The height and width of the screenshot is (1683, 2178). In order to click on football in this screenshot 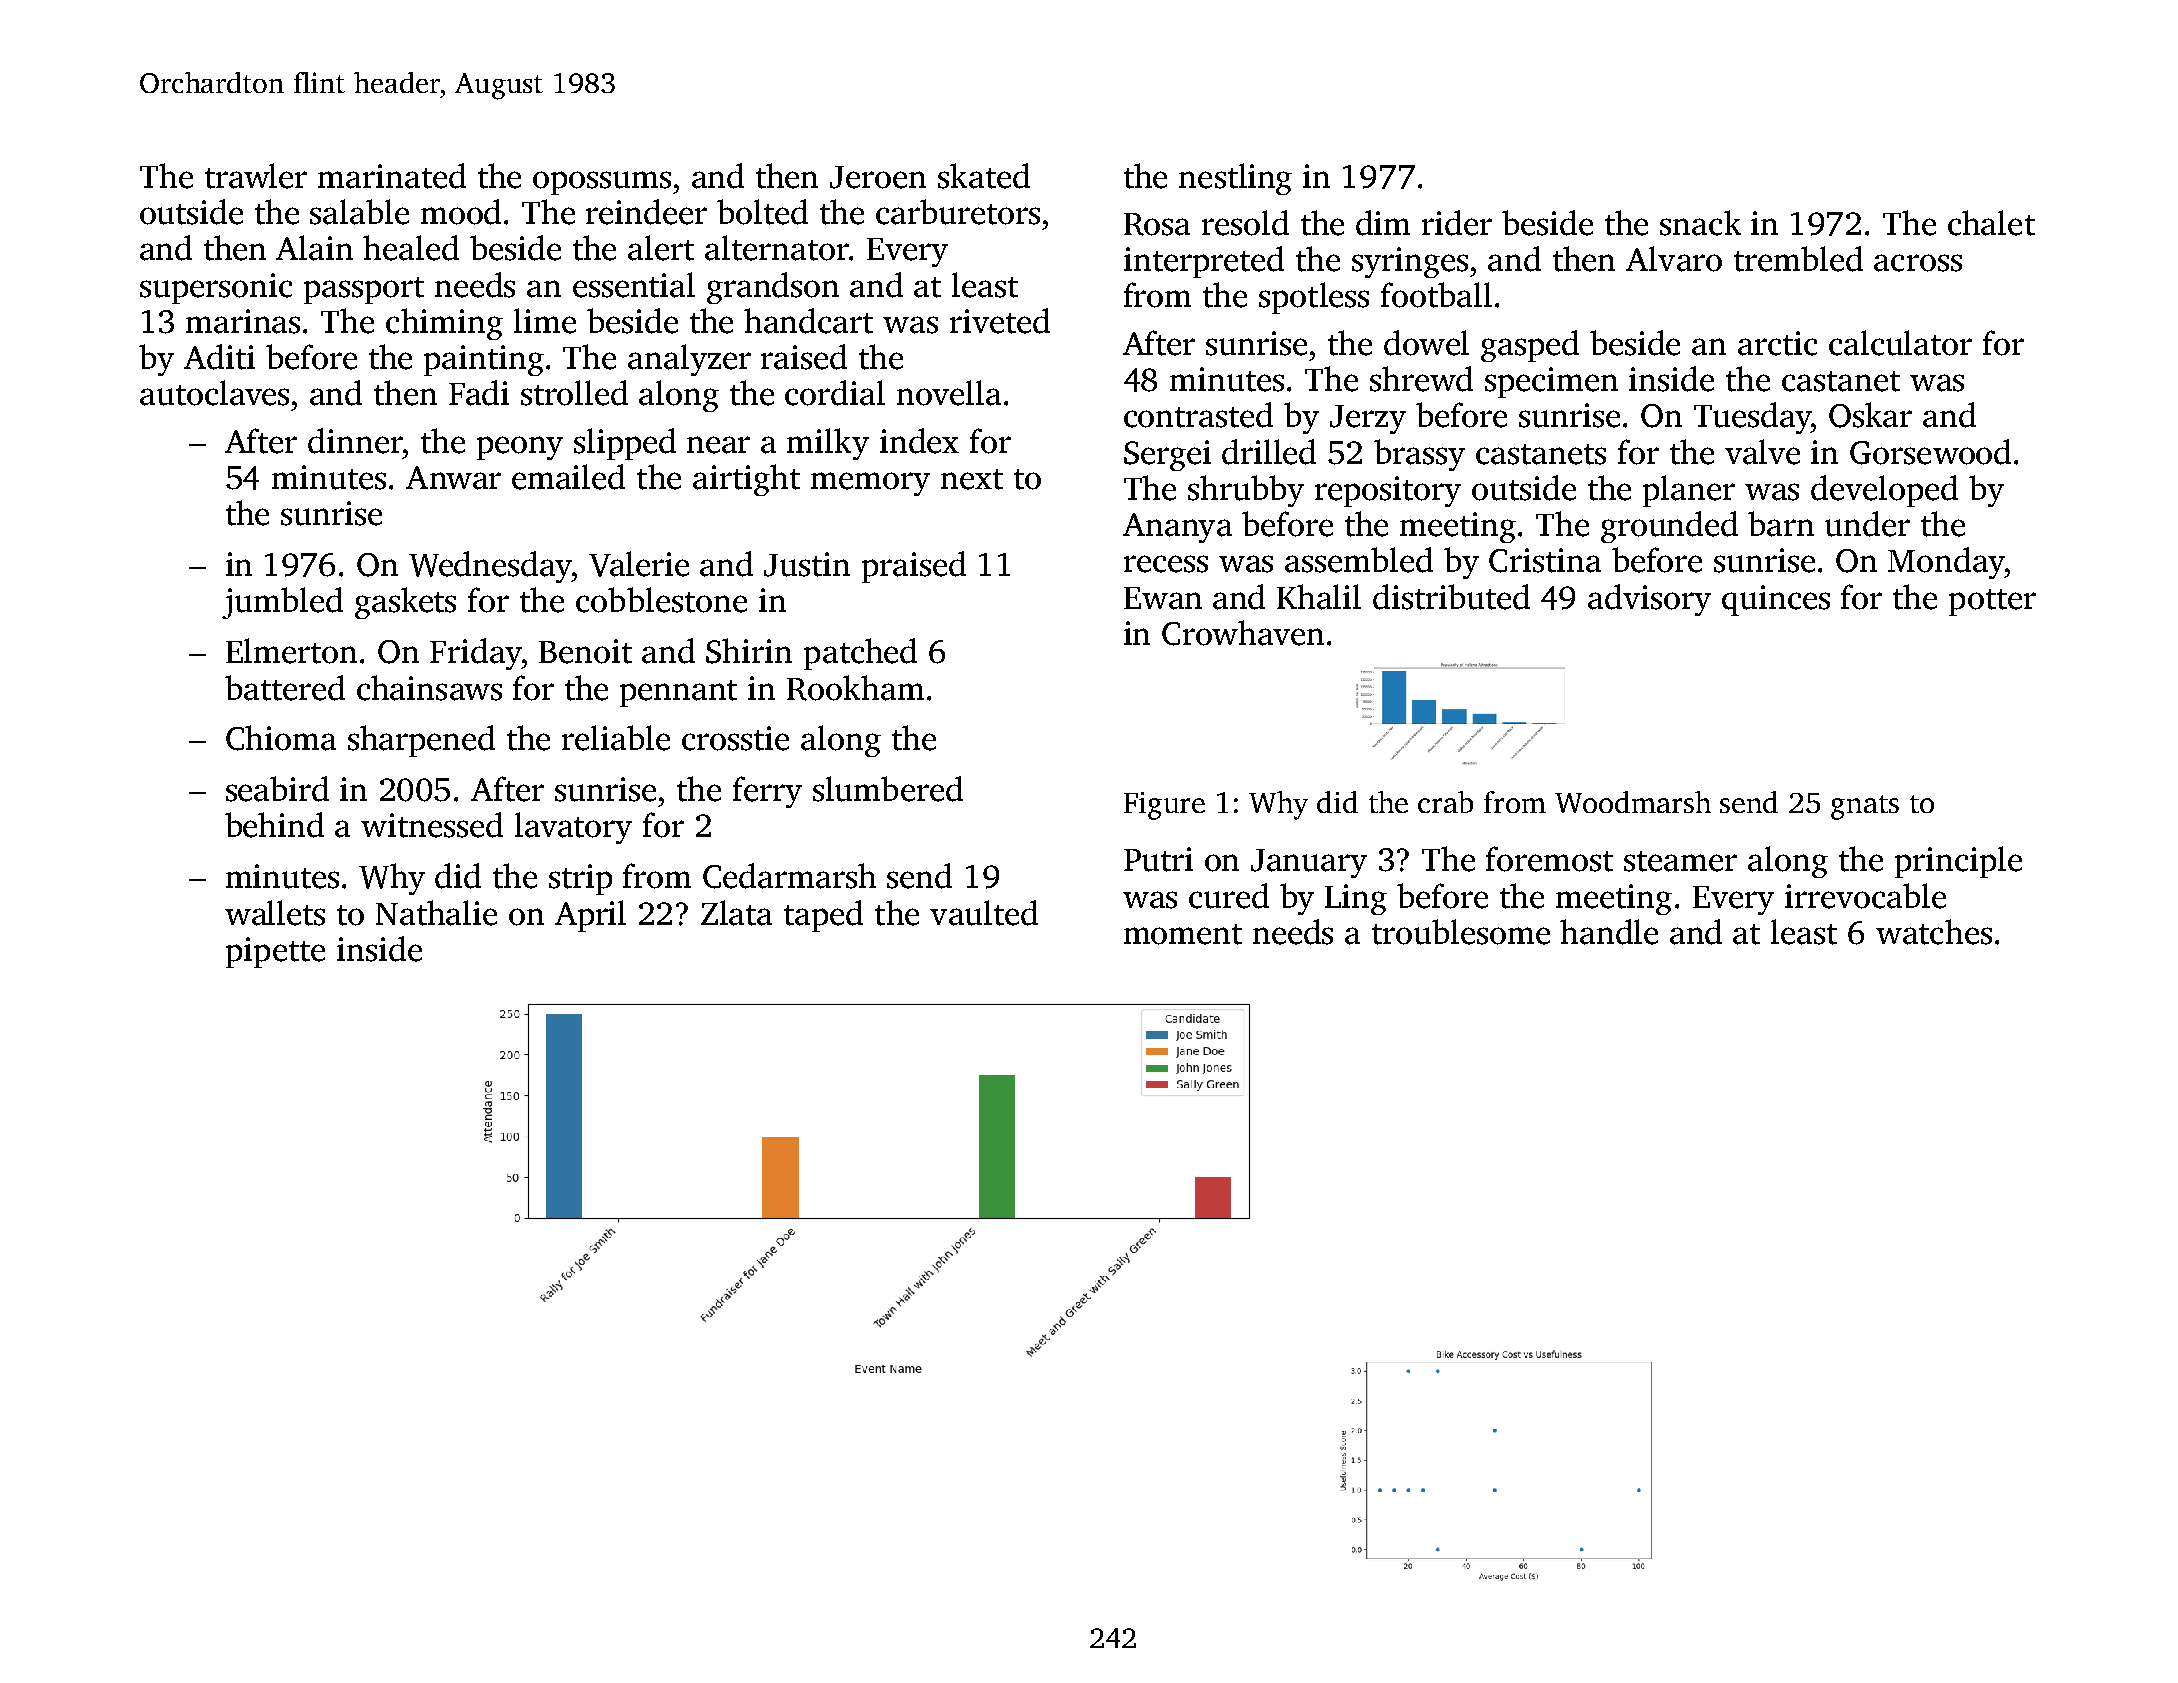, I will do `click(1436, 295)`.
